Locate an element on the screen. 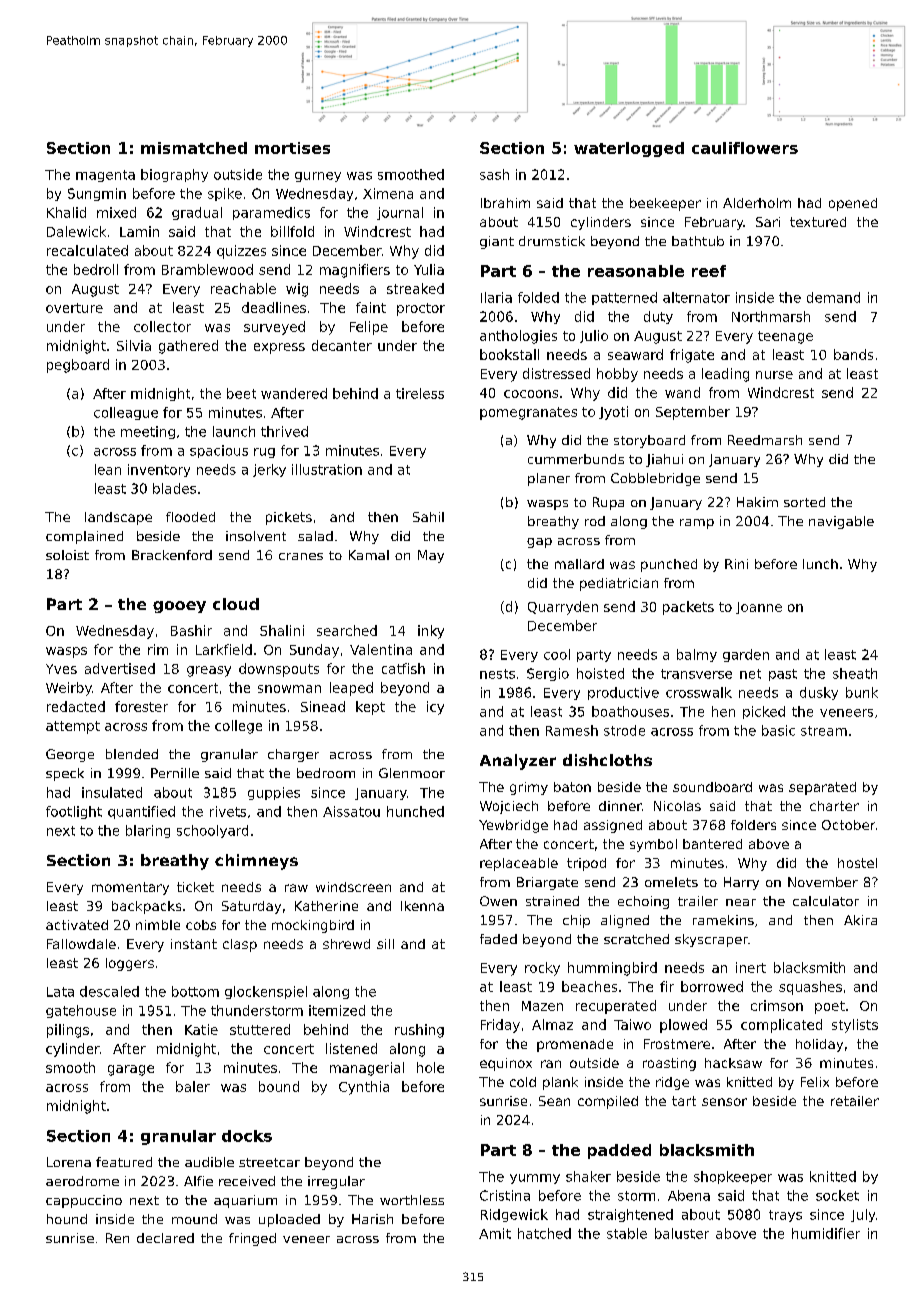 This screenshot has height=1308, width=924. bands is located at coordinates (853, 354).
